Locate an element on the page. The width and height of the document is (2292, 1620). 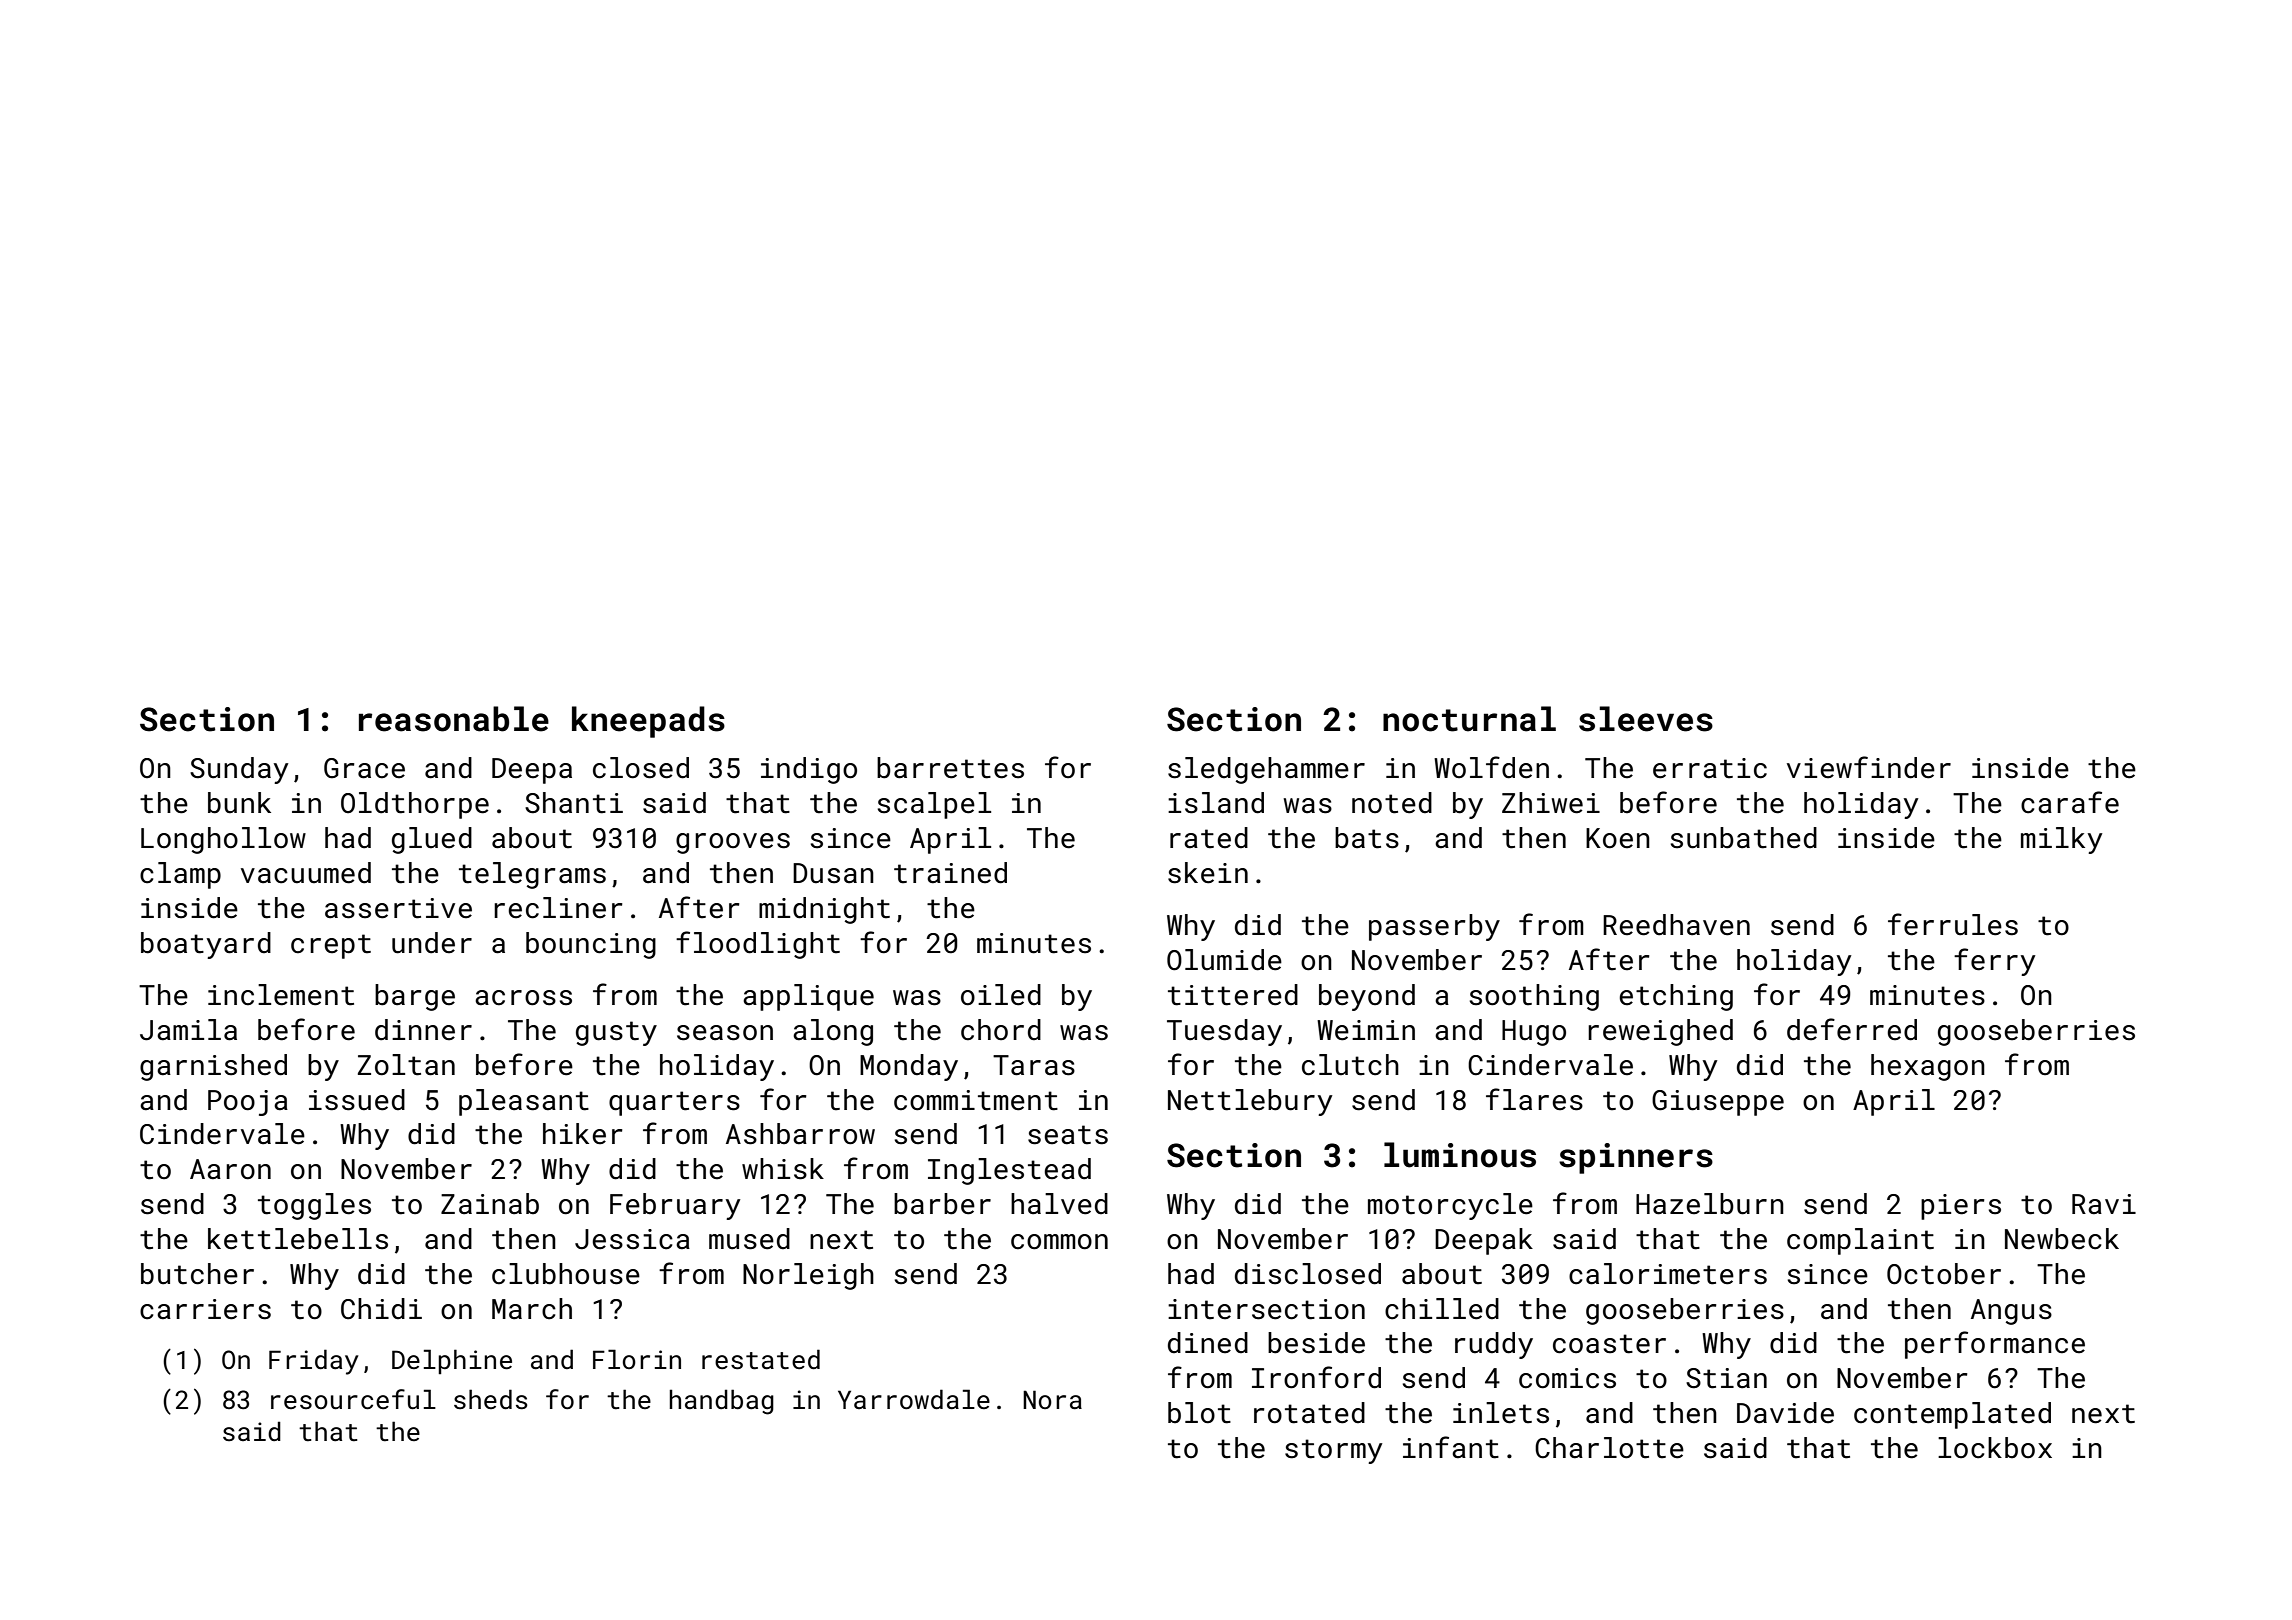
resourceful is located at coordinates (353, 1399).
